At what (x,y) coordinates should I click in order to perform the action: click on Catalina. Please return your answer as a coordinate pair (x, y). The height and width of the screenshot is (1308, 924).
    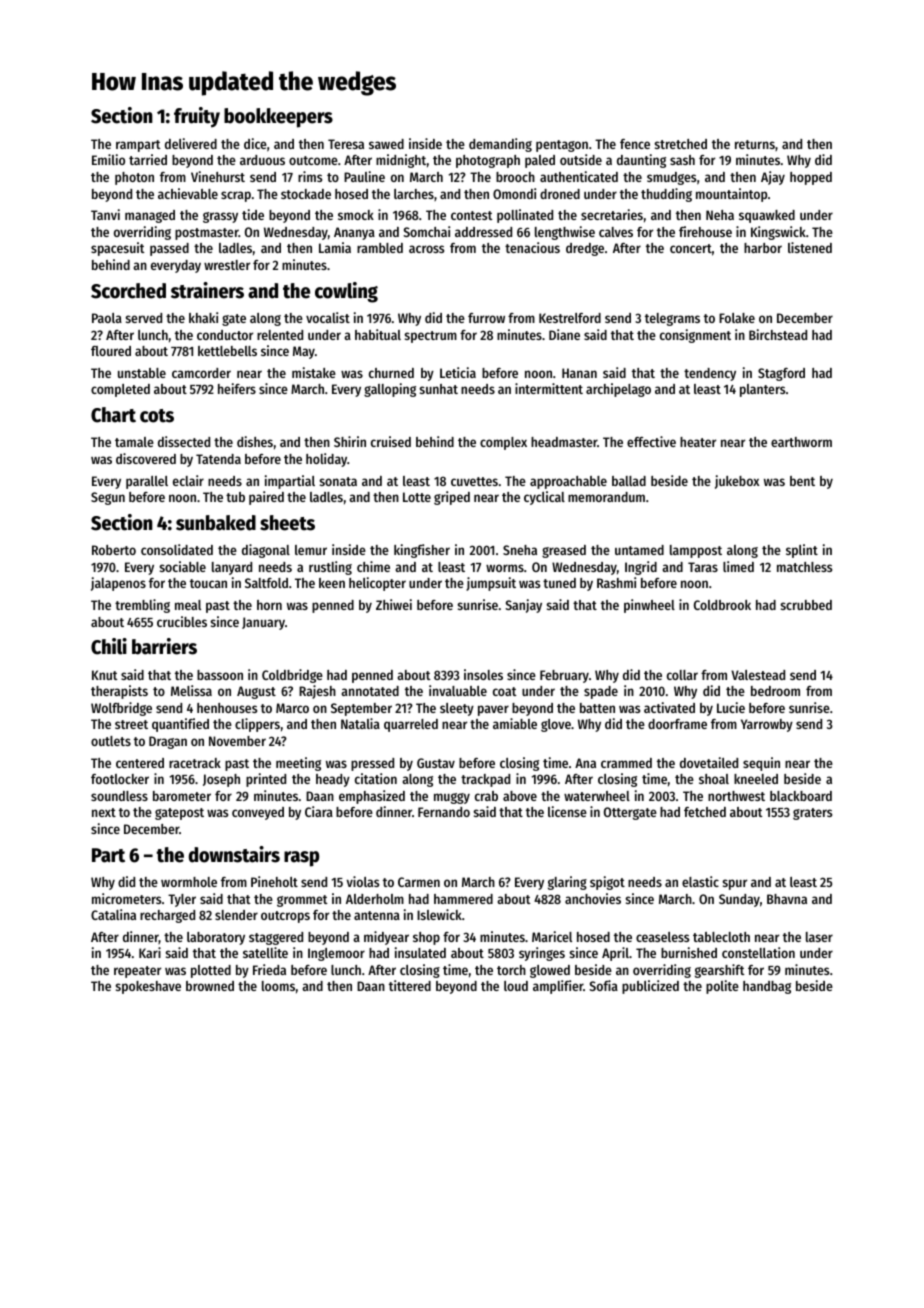
    Looking at the image, I should click on (113, 914).
